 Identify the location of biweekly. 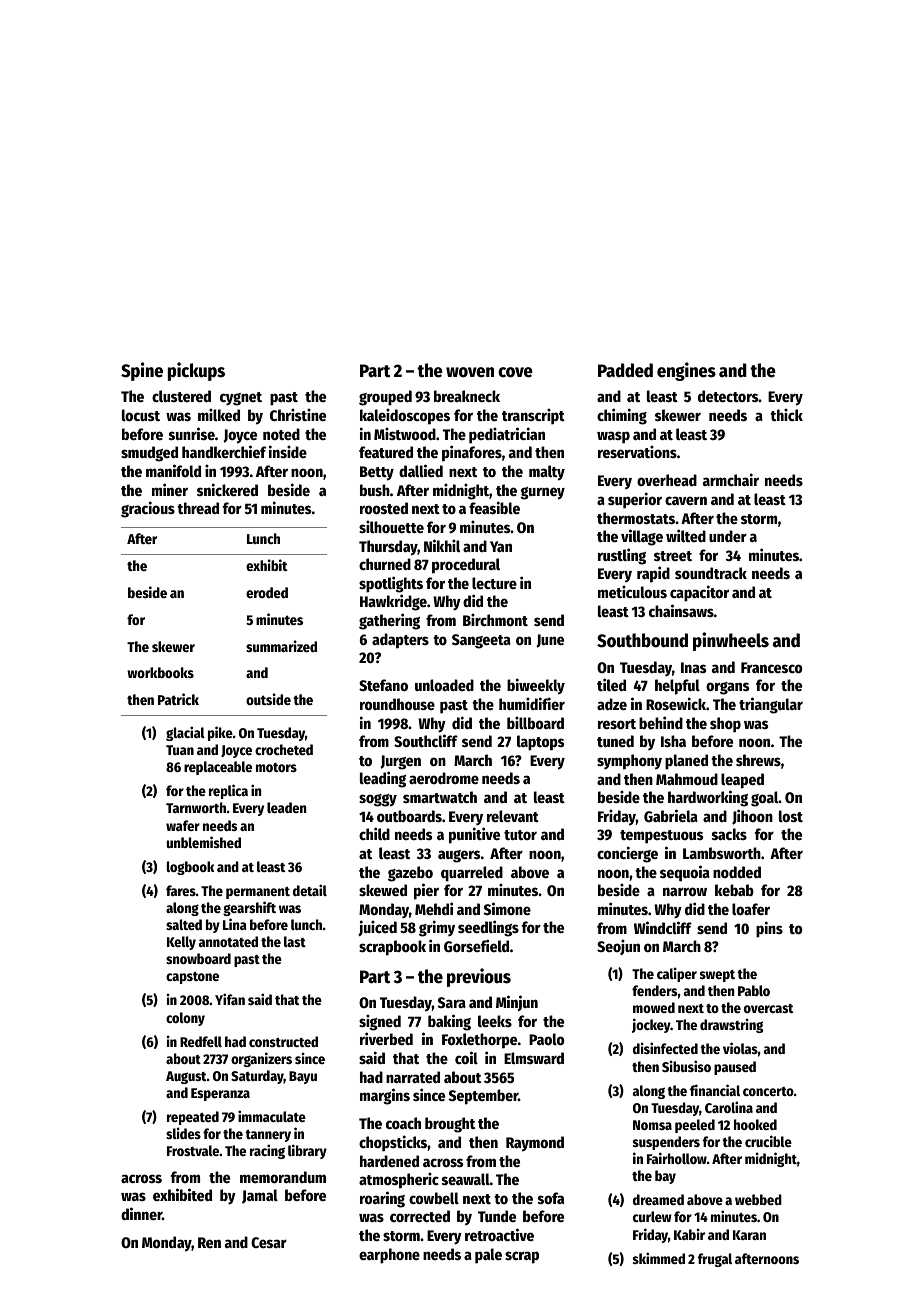
(536, 686).
